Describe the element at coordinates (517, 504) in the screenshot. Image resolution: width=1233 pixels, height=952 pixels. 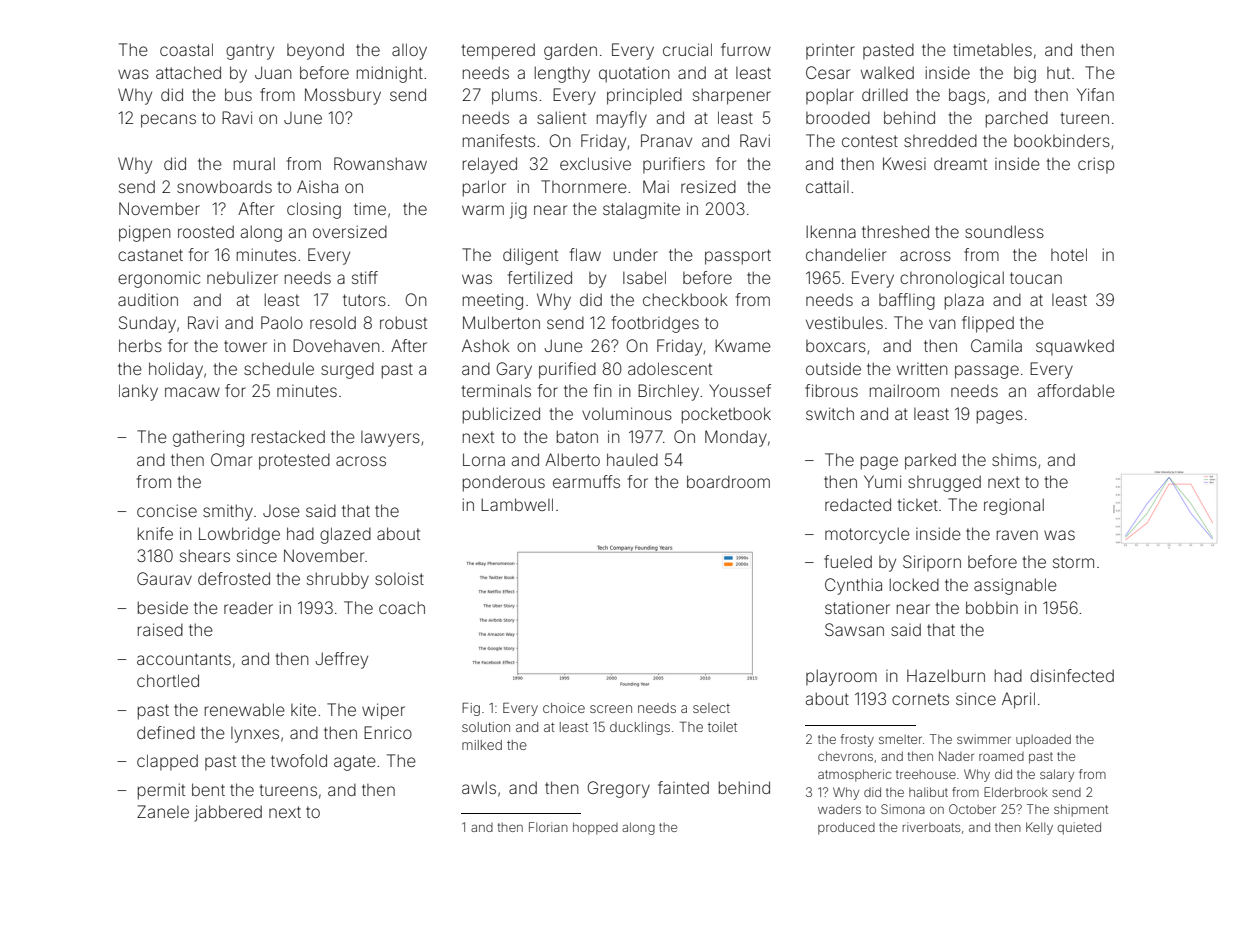
I see `Lambwell` at that location.
